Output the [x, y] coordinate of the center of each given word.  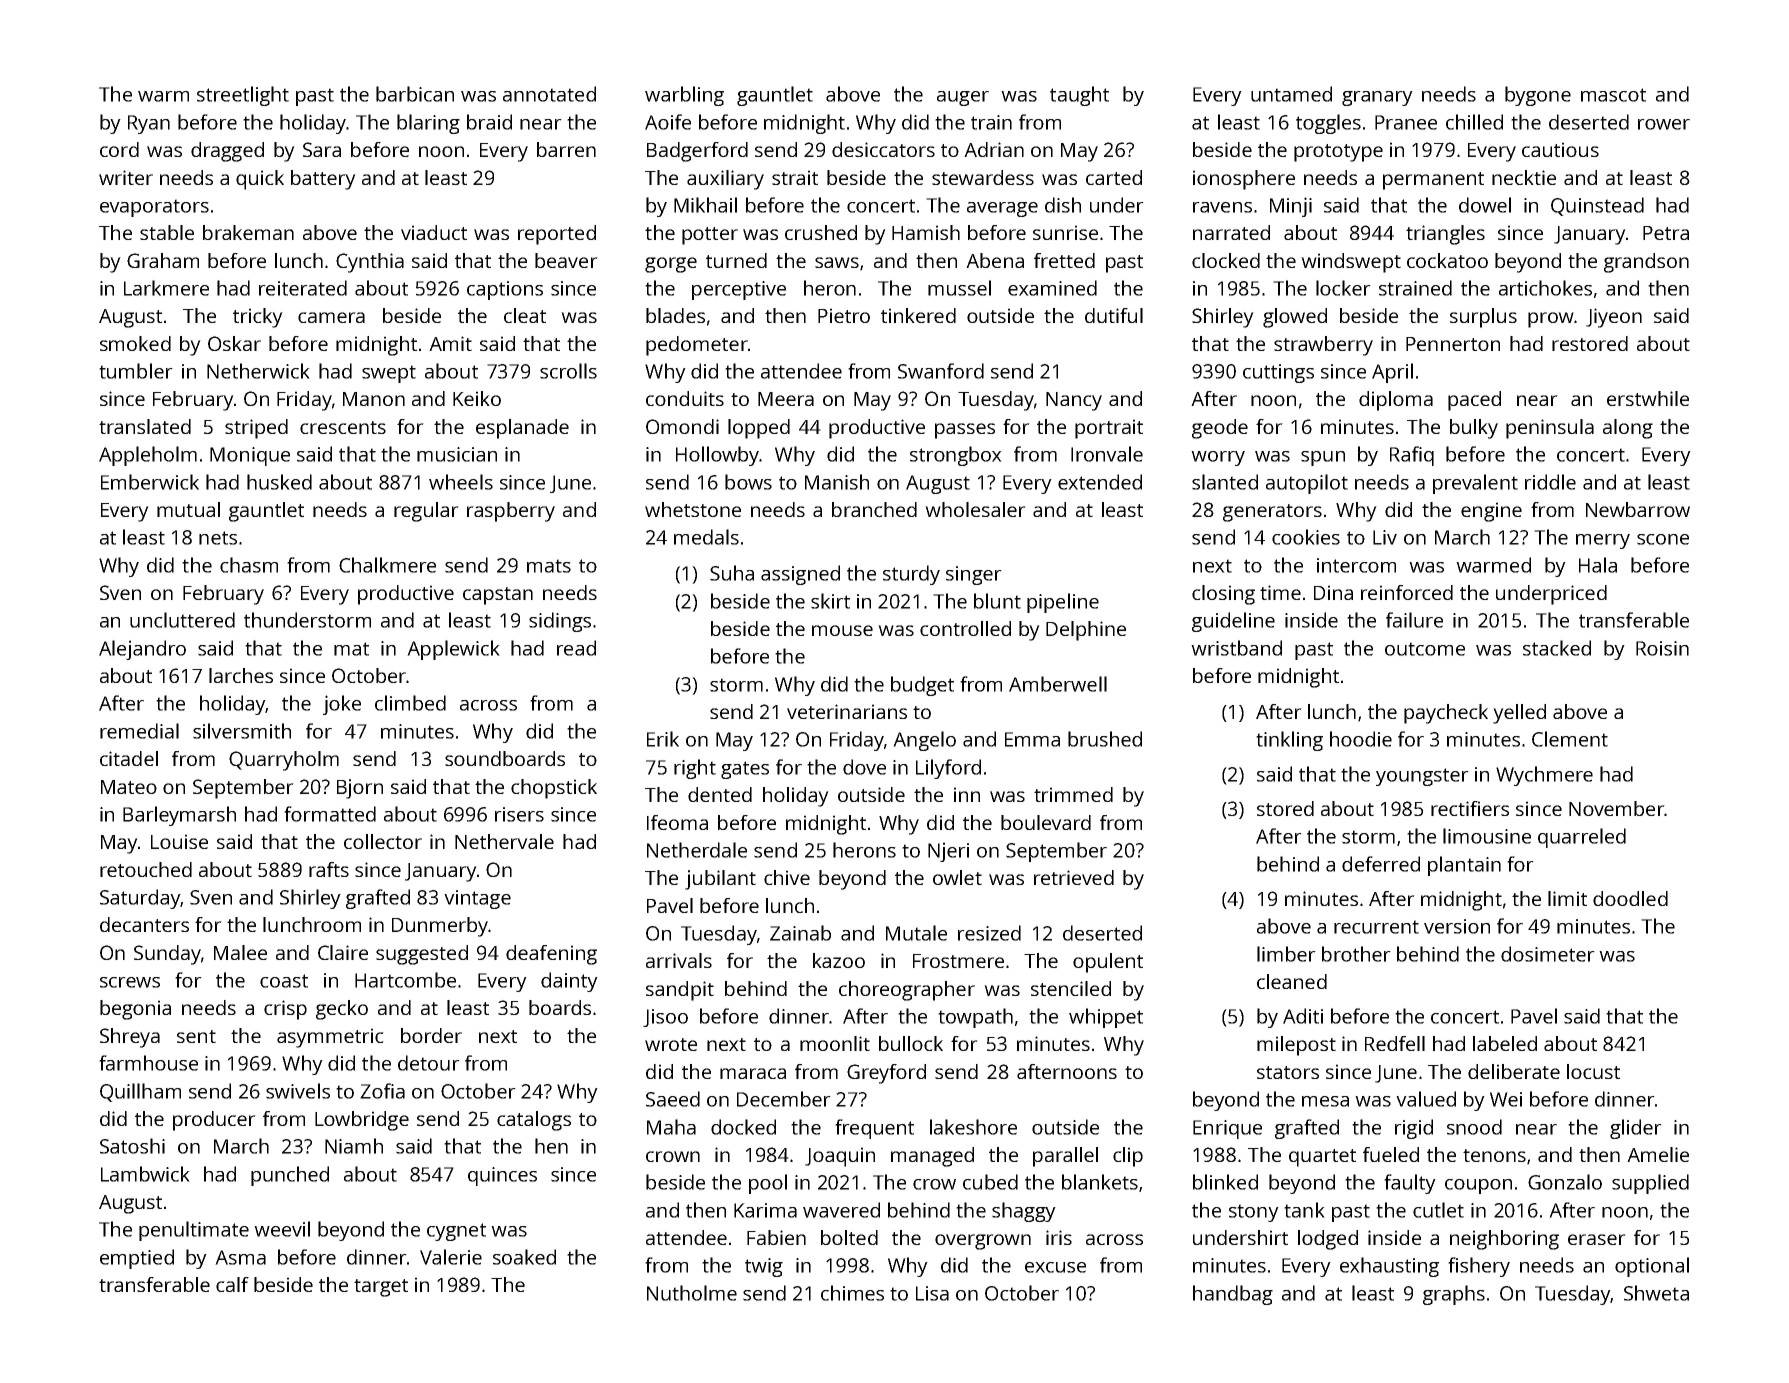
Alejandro [142, 650]
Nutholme [692, 1293]
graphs [1454, 1295]
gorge [671, 265]
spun [1323, 458]
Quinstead [1597, 206]
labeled [1505, 1043]
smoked [135, 343]
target [381, 1288]
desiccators [883, 149]
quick [260, 180]
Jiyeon [1614, 318]
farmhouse [148, 1063]
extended [1100, 482]
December [784, 1099]
